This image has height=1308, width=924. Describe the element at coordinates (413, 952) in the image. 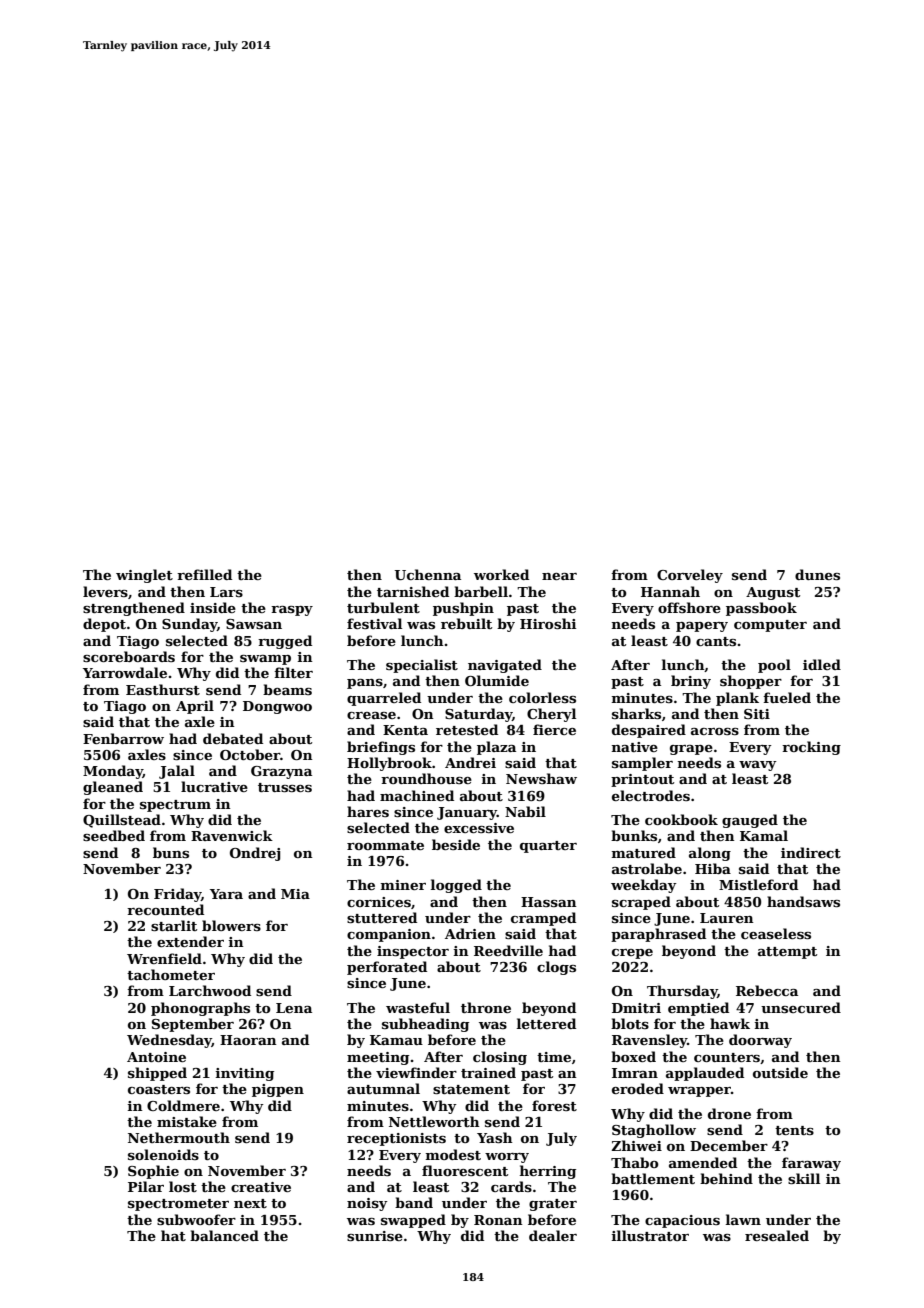

I see `inspector` at that location.
